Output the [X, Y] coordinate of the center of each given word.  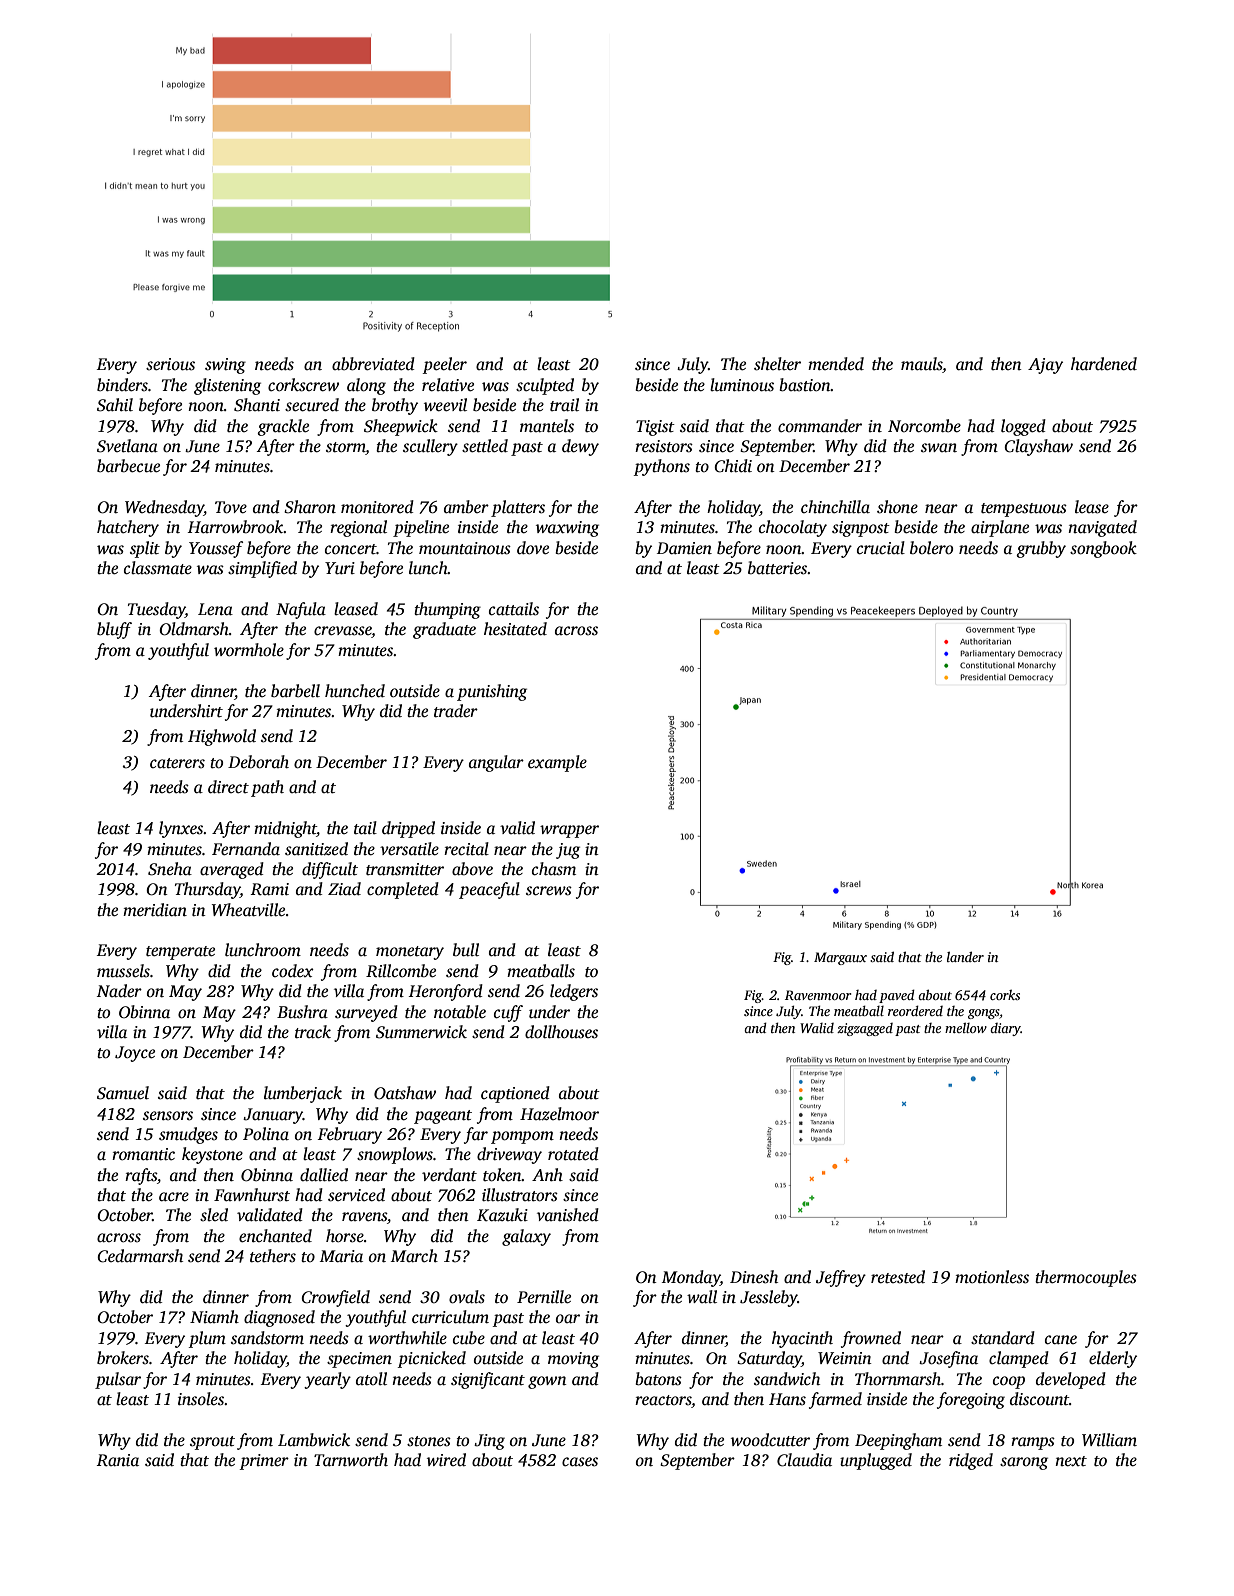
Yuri [340, 568]
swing [225, 366]
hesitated [515, 629]
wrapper [569, 831]
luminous [742, 385]
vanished [568, 1215]
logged [1023, 427]
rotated [573, 1154]
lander [965, 956]
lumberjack [303, 1094]
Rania [117, 1460]
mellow [966, 1028]
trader [456, 711]
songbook [1103, 549]
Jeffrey [841, 1278]
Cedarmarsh [140, 1256]
